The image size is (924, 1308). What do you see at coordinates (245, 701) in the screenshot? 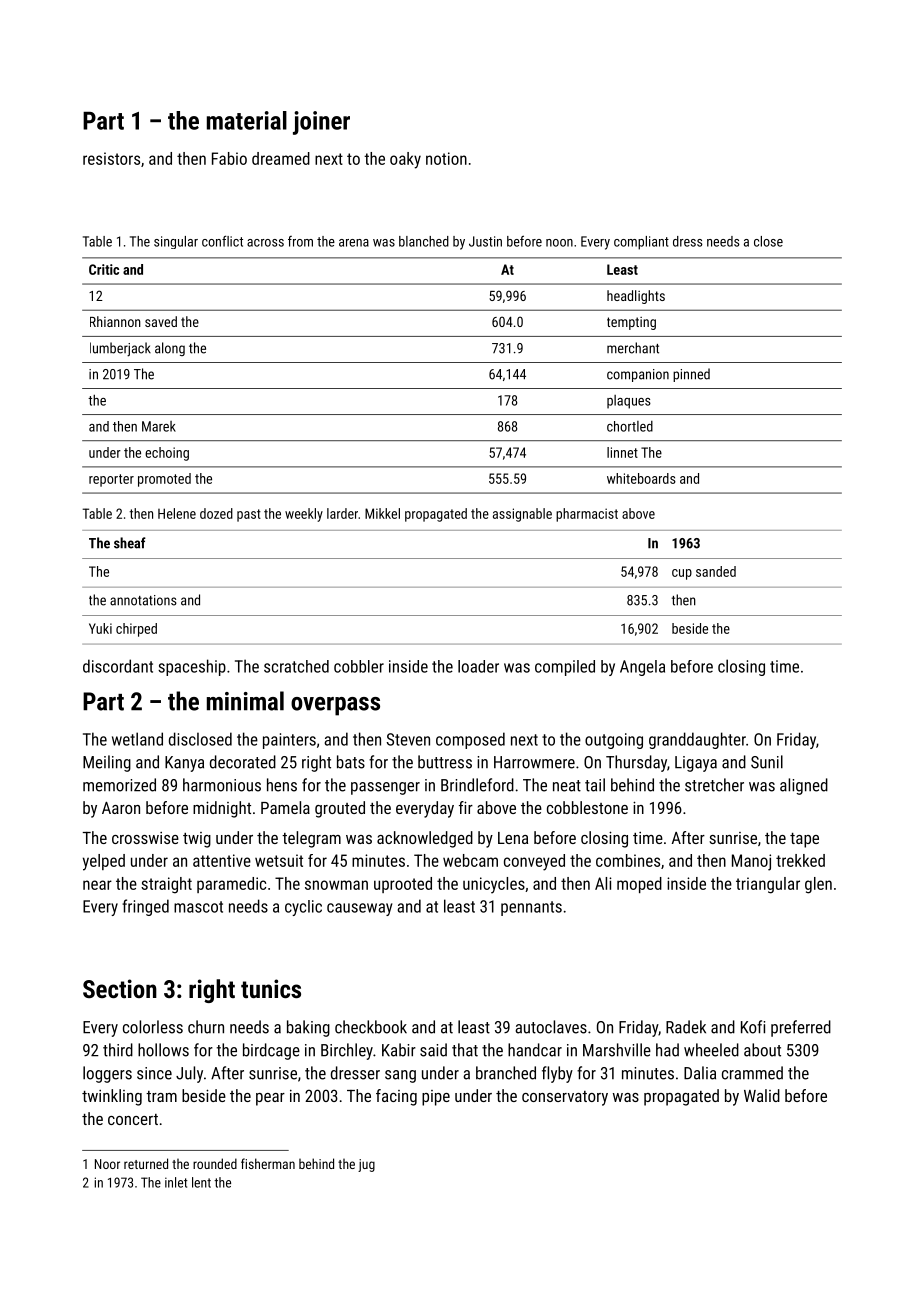
I see `minimal` at bounding box center [245, 701].
